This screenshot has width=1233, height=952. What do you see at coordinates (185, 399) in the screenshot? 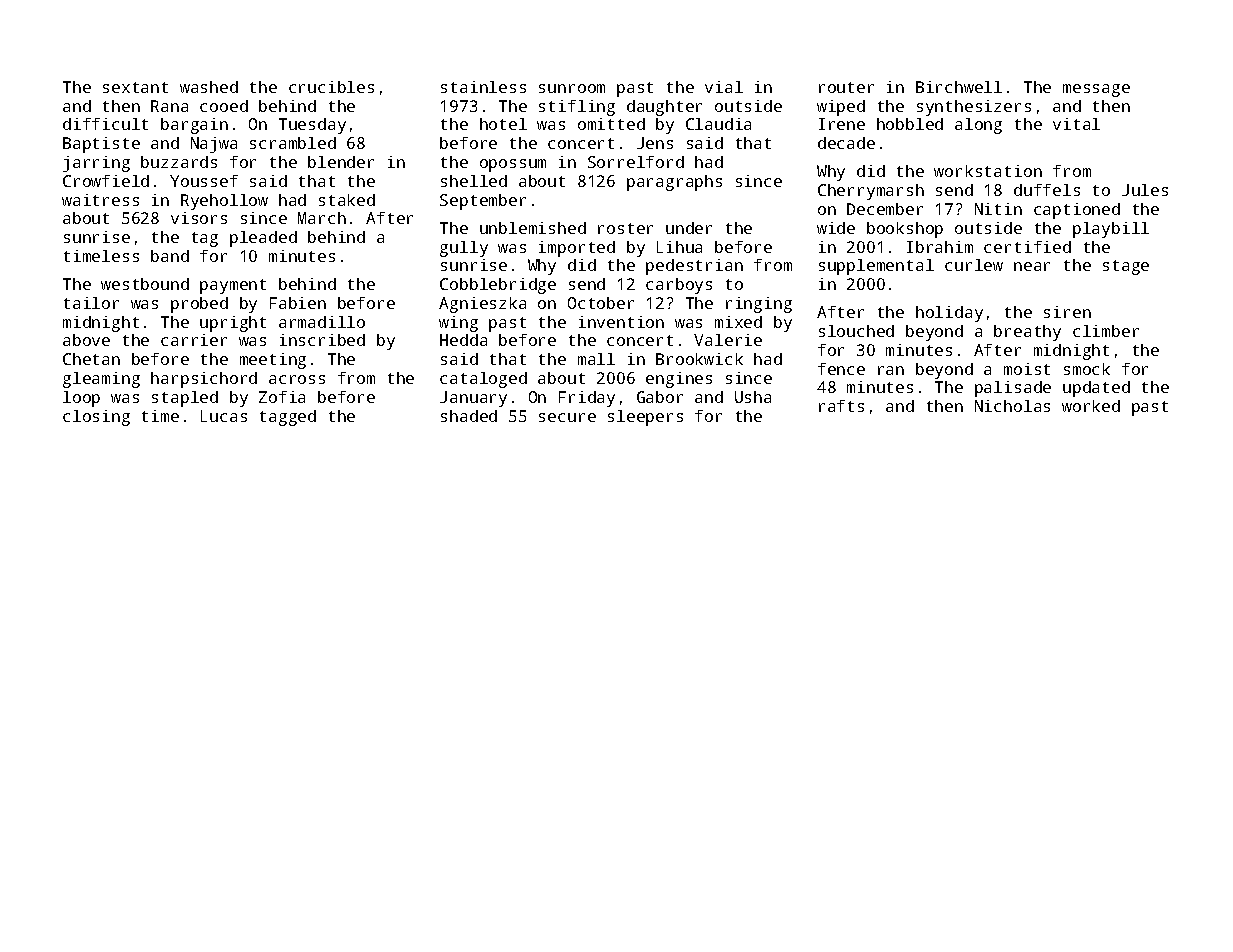
I see `stapled` at bounding box center [185, 399].
